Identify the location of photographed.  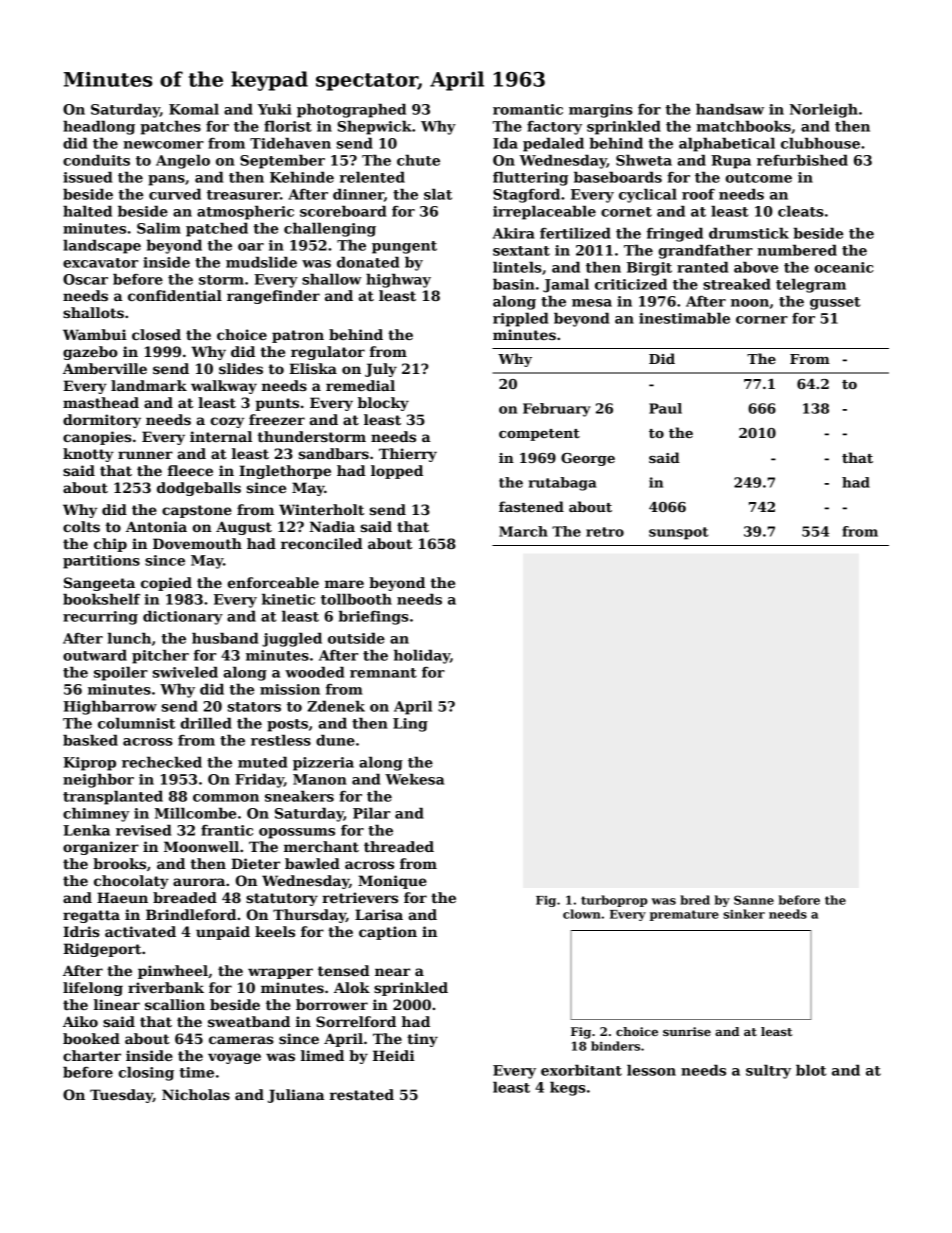
(351, 111).
